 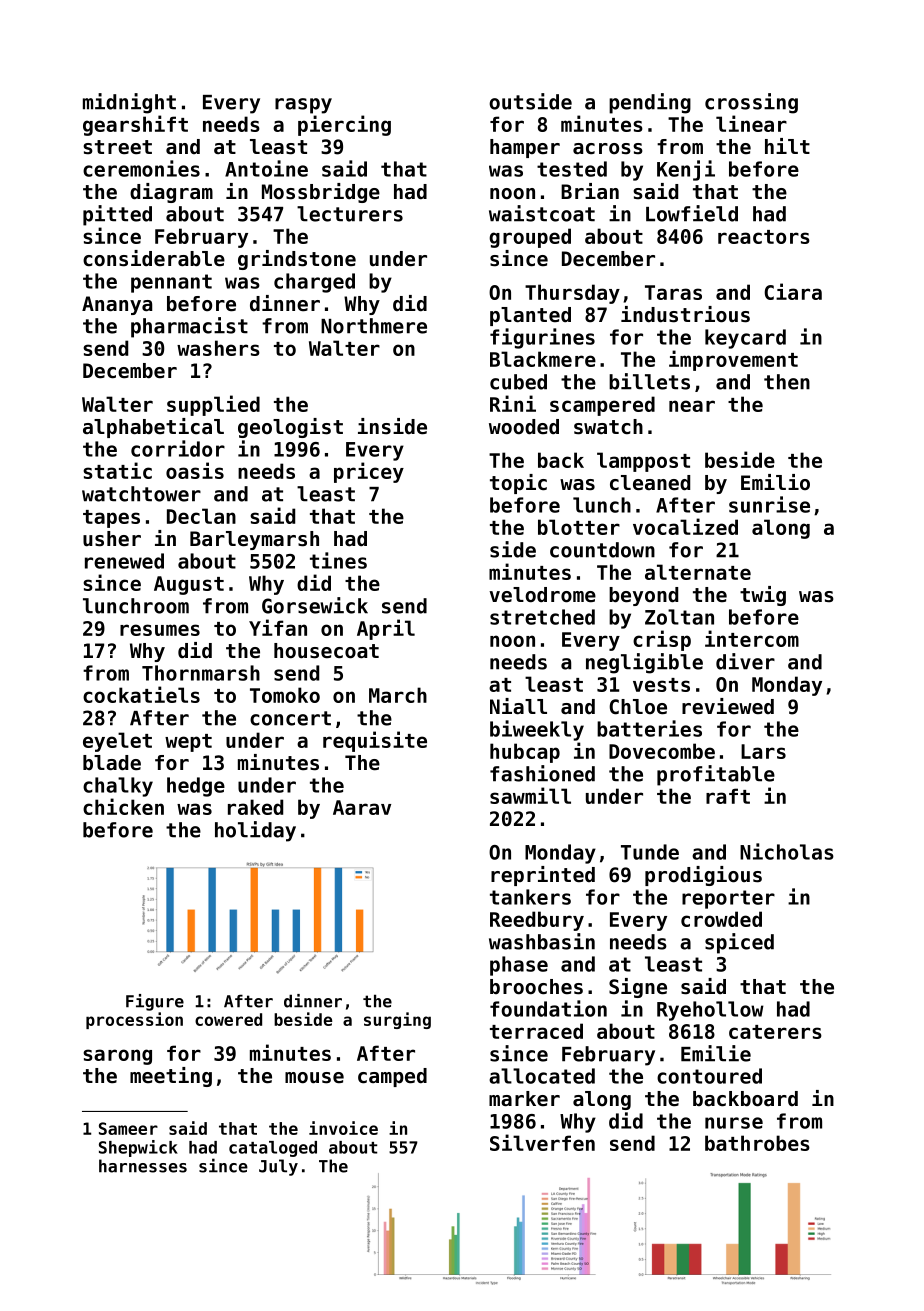 I want to click on pending, so click(x=650, y=103).
